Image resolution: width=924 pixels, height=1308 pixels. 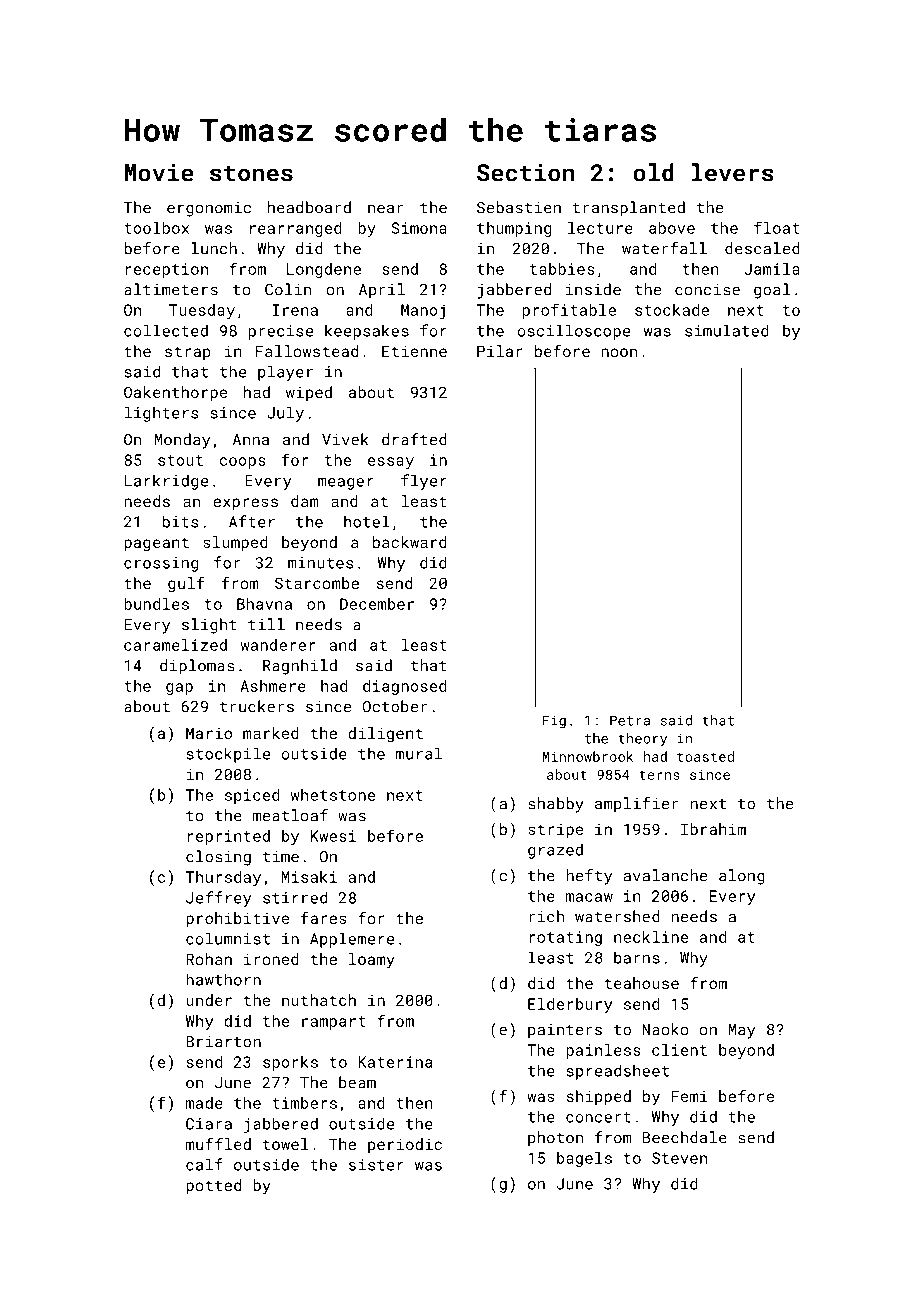 I want to click on Section, so click(x=526, y=173).
